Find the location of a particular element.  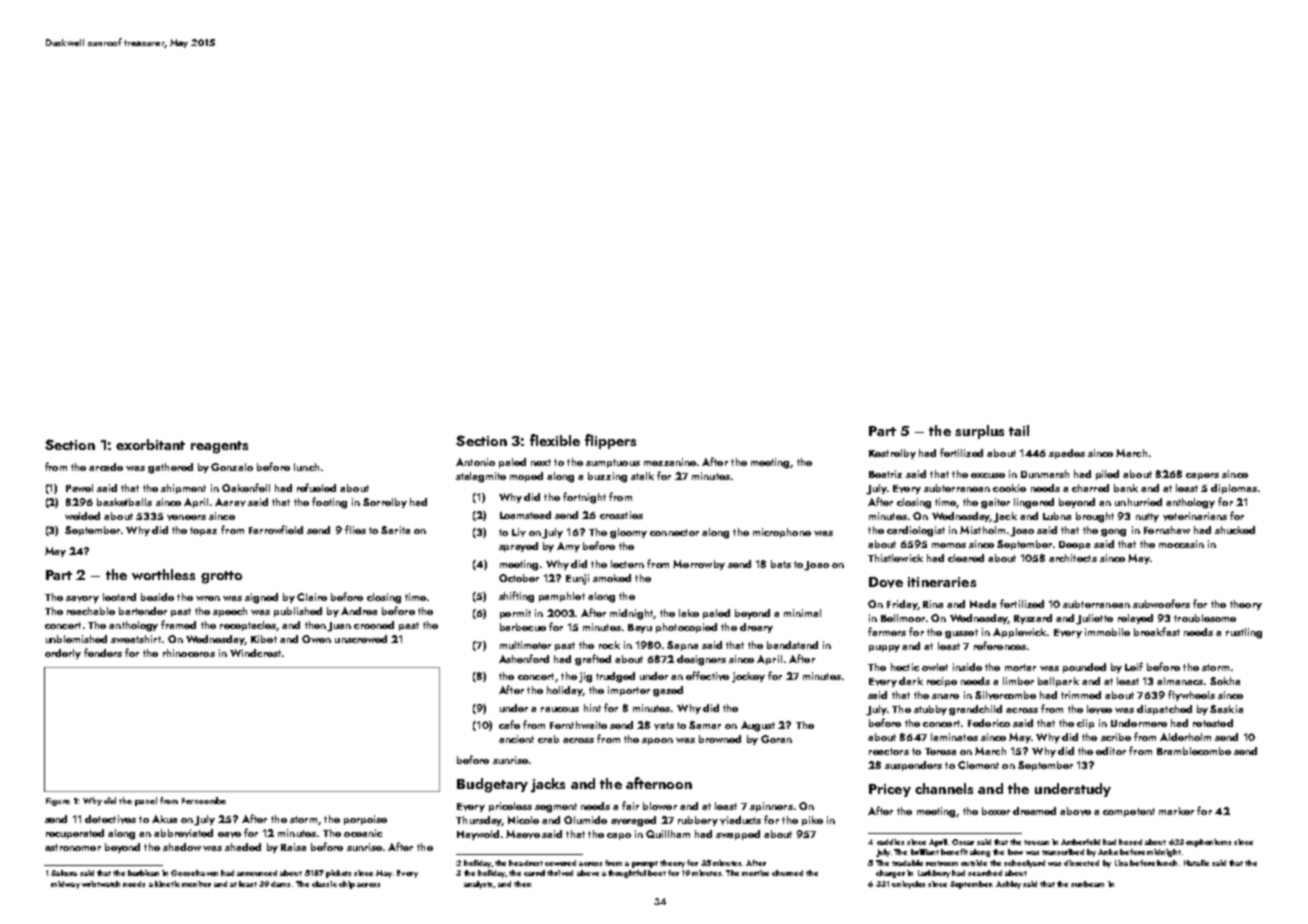

microphone is located at coordinates (782, 533).
